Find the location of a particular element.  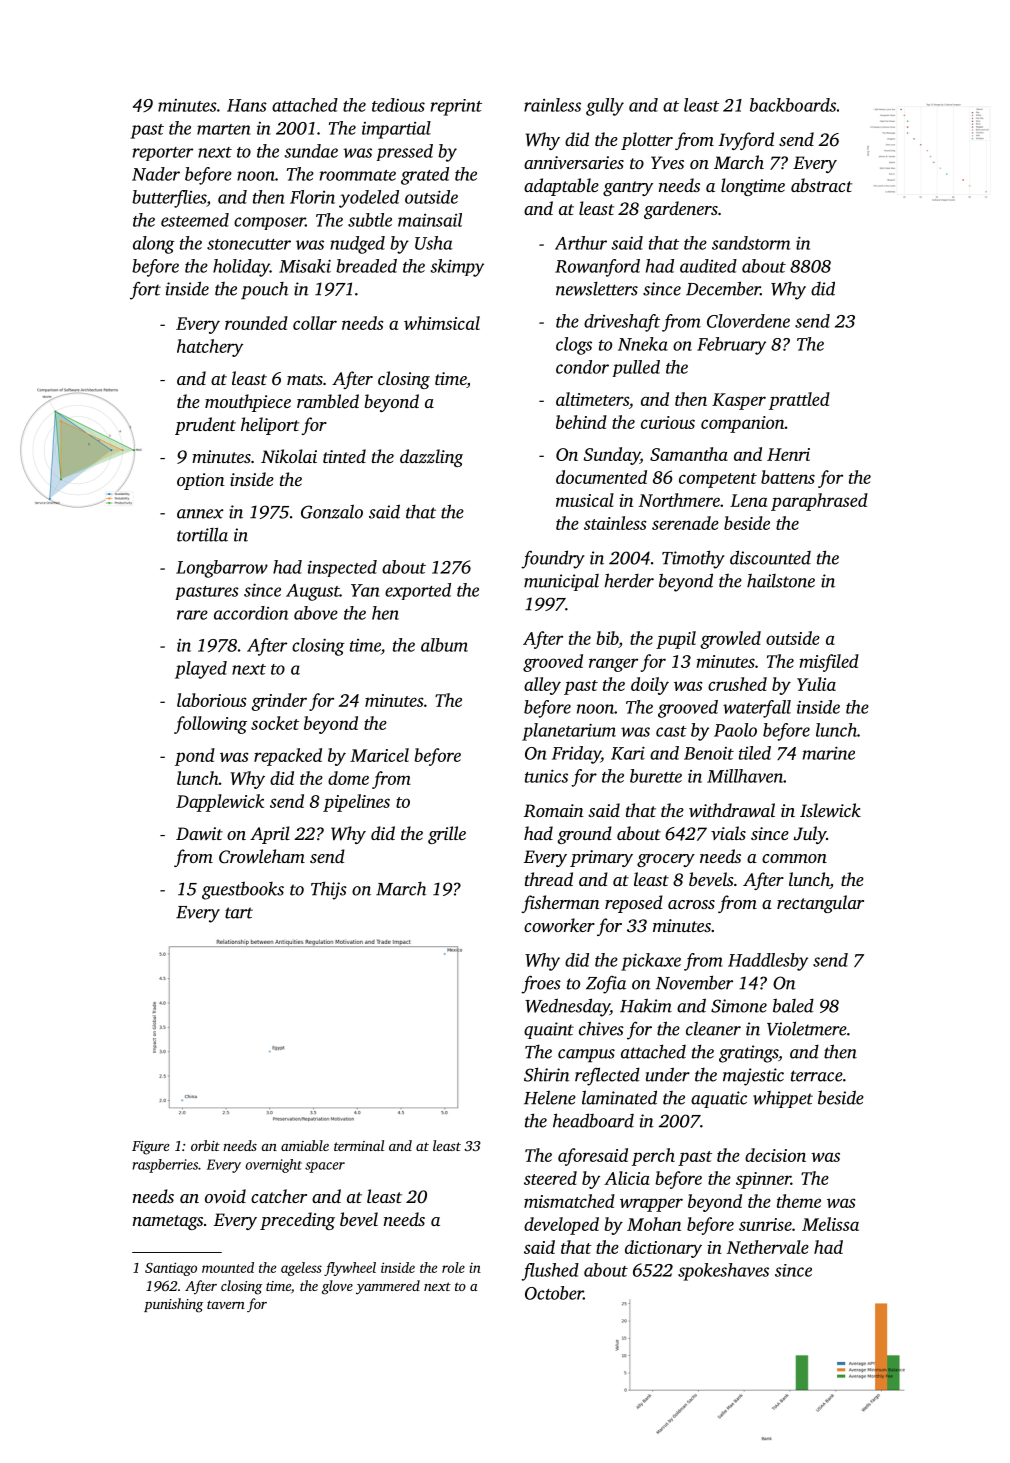

Hans is located at coordinates (247, 105).
